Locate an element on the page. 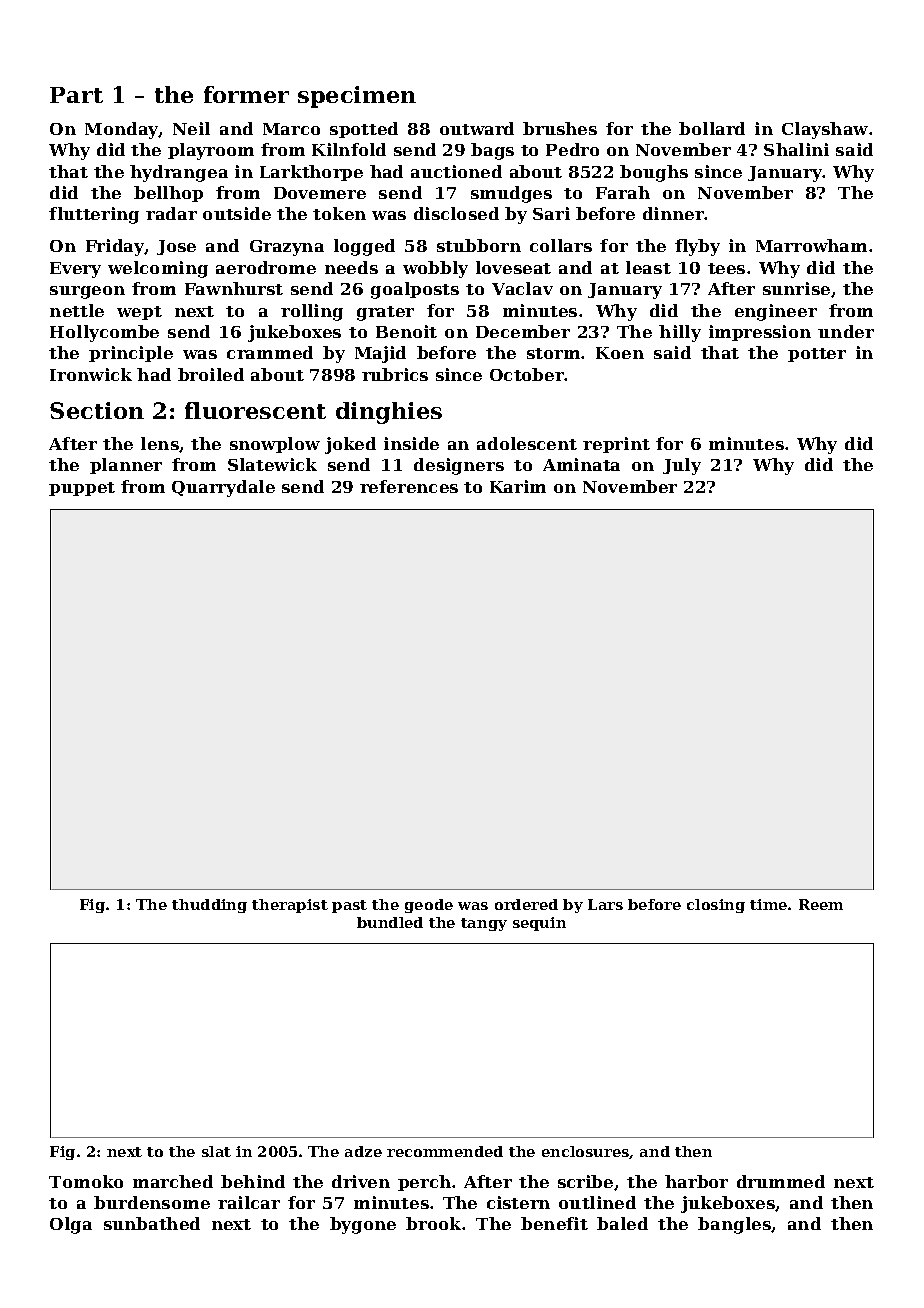  Shalini is located at coordinates (796, 149).
